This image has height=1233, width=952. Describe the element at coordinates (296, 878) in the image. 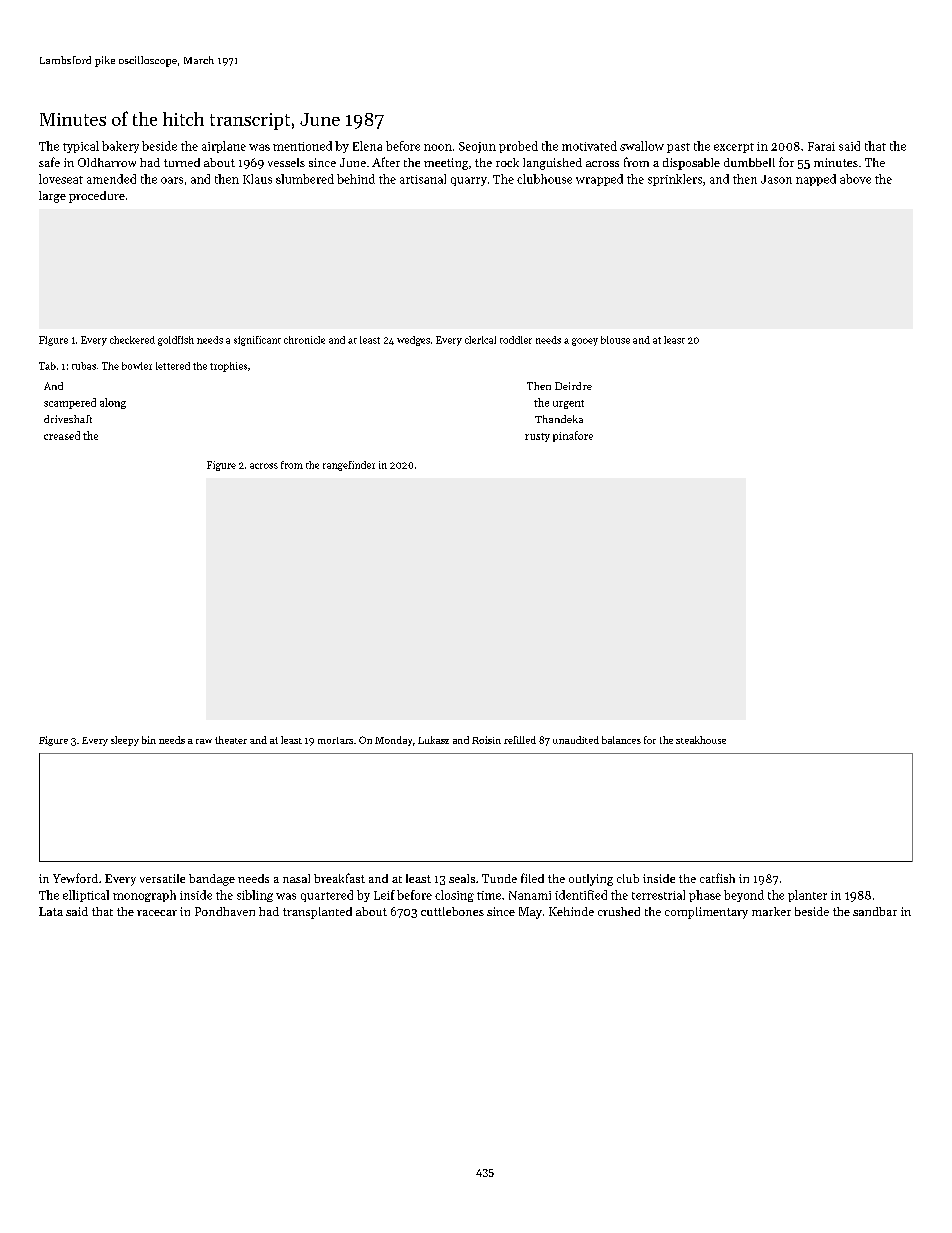

I see `nasal` at that location.
